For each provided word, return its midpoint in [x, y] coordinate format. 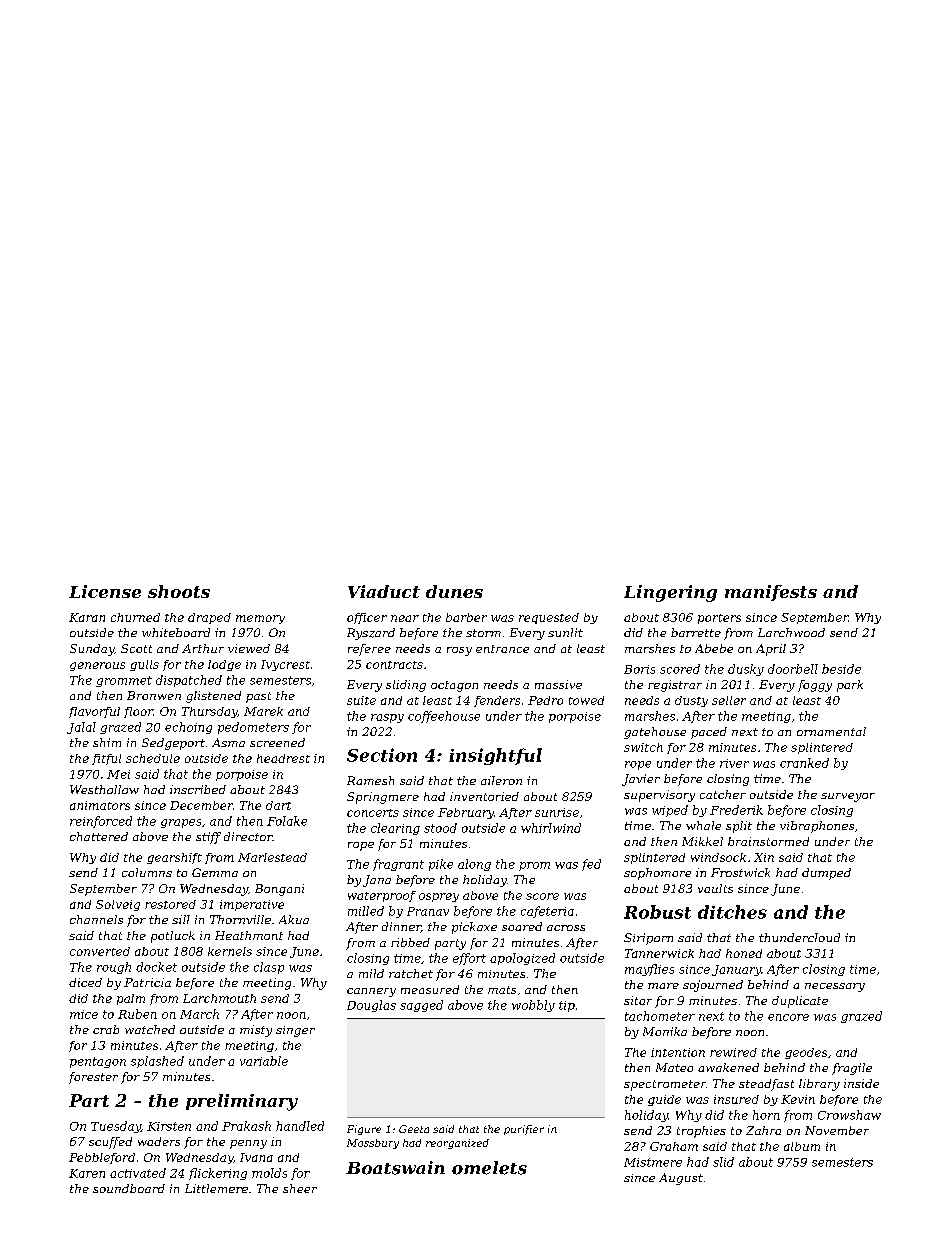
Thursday [209, 712]
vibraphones [817, 827]
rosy [459, 651]
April [771, 650]
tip [567, 1006]
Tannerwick [659, 953]
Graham [674, 1146]
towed [586, 700]
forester [93, 1078]
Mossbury [373, 1144]
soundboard [129, 1188]
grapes [181, 823]
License [105, 591]
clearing [395, 829]
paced [709, 733]
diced [85, 982]
